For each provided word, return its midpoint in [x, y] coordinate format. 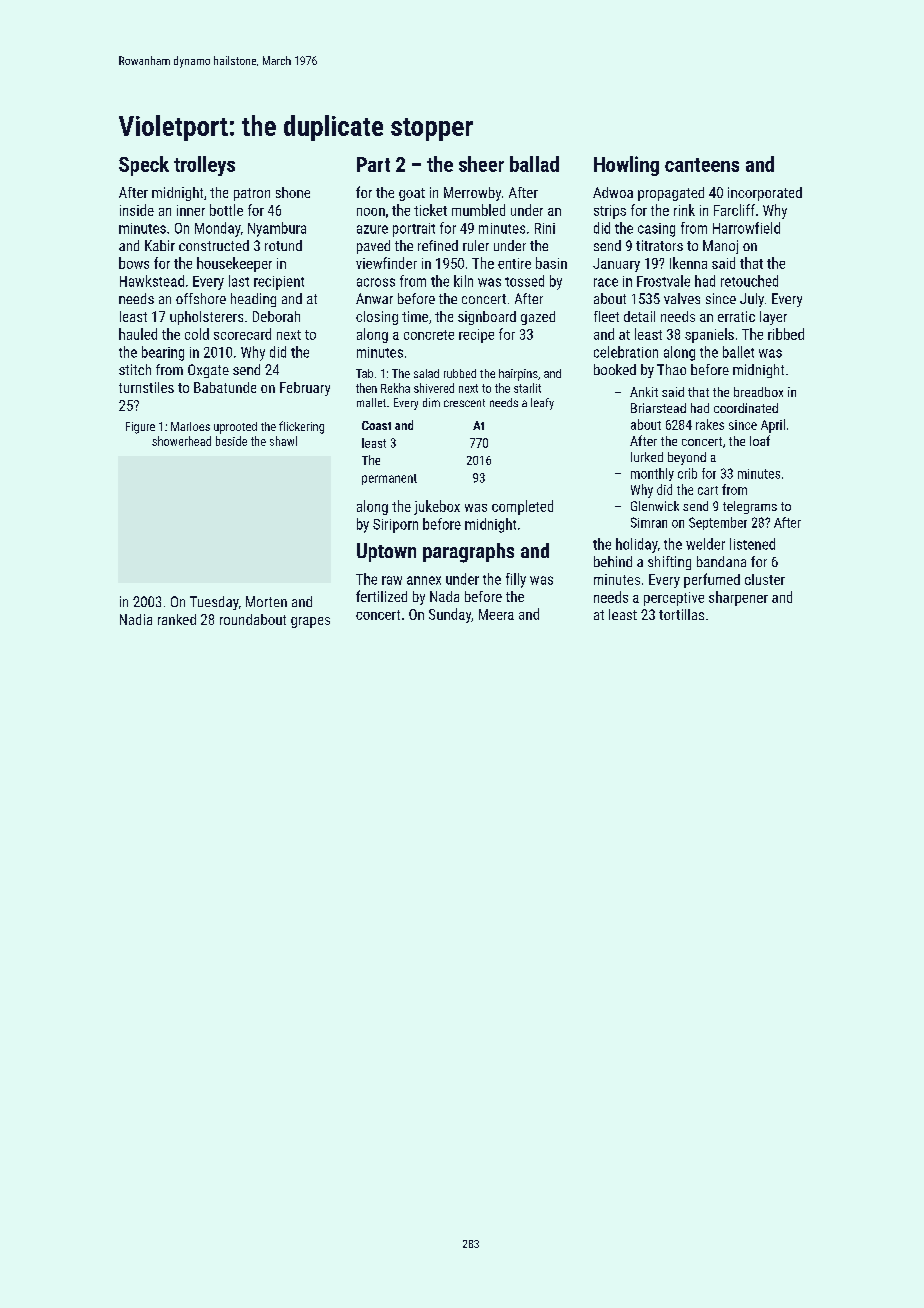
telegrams [750, 507]
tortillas [681, 614]
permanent [389, 479]
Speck [144, 166]
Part [373, 164]
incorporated [765, 194]
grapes [310, 622]
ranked [177, 619]
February [305, 389]
